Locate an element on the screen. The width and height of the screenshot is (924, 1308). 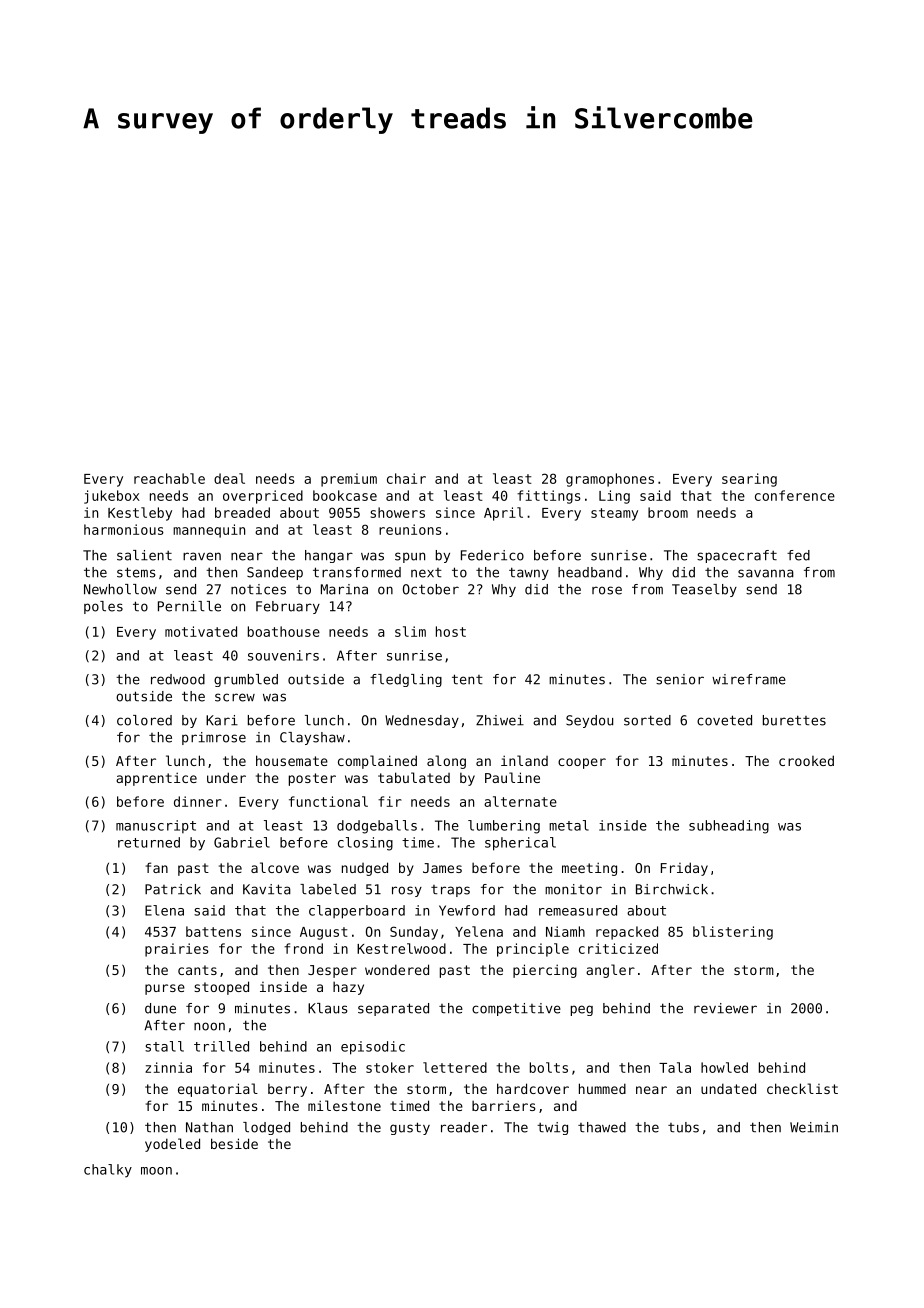
harmonious is located at coordinates (124, 529).
